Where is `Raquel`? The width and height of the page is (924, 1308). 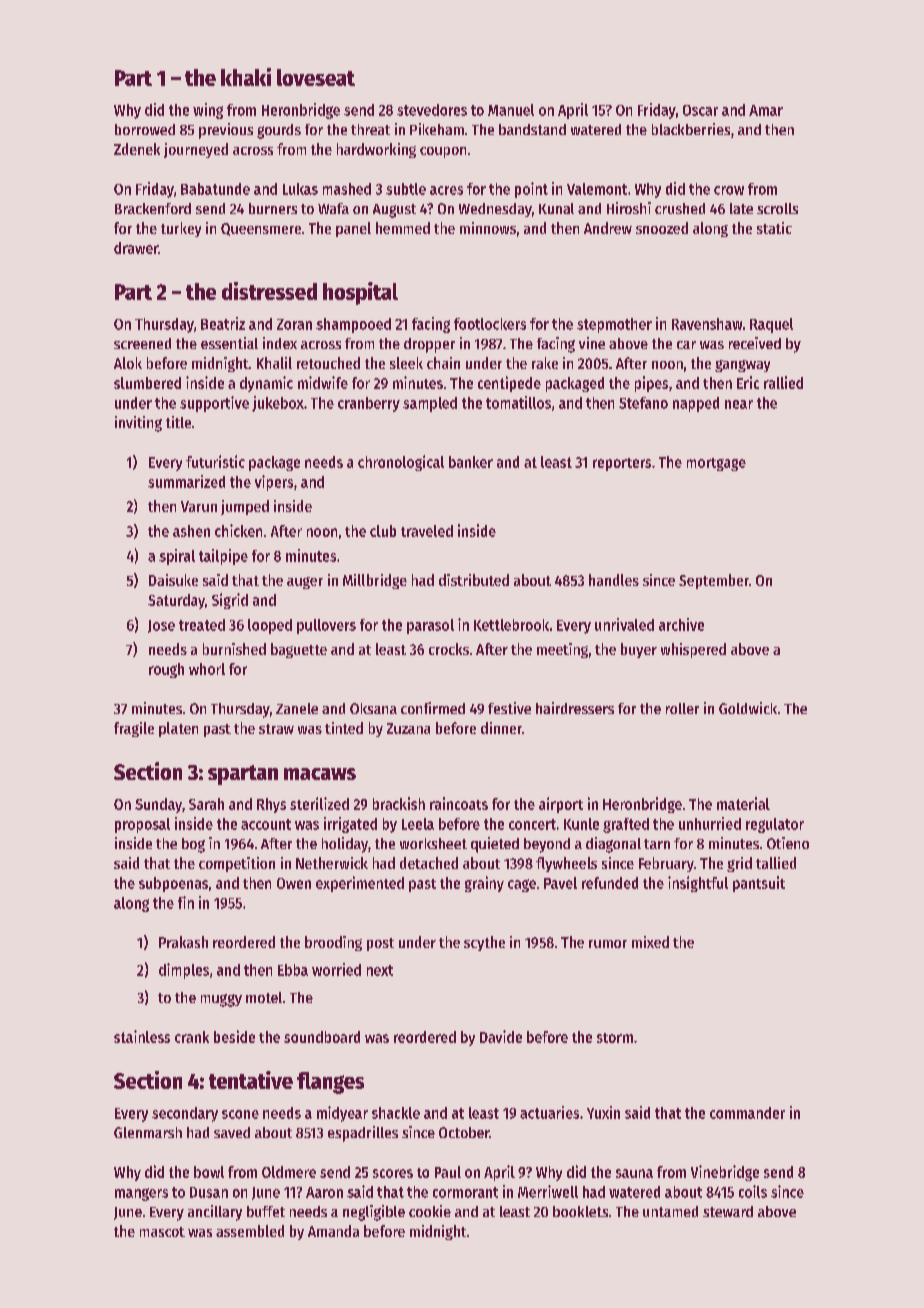 Raquel is located at coordinates (771, 325).
